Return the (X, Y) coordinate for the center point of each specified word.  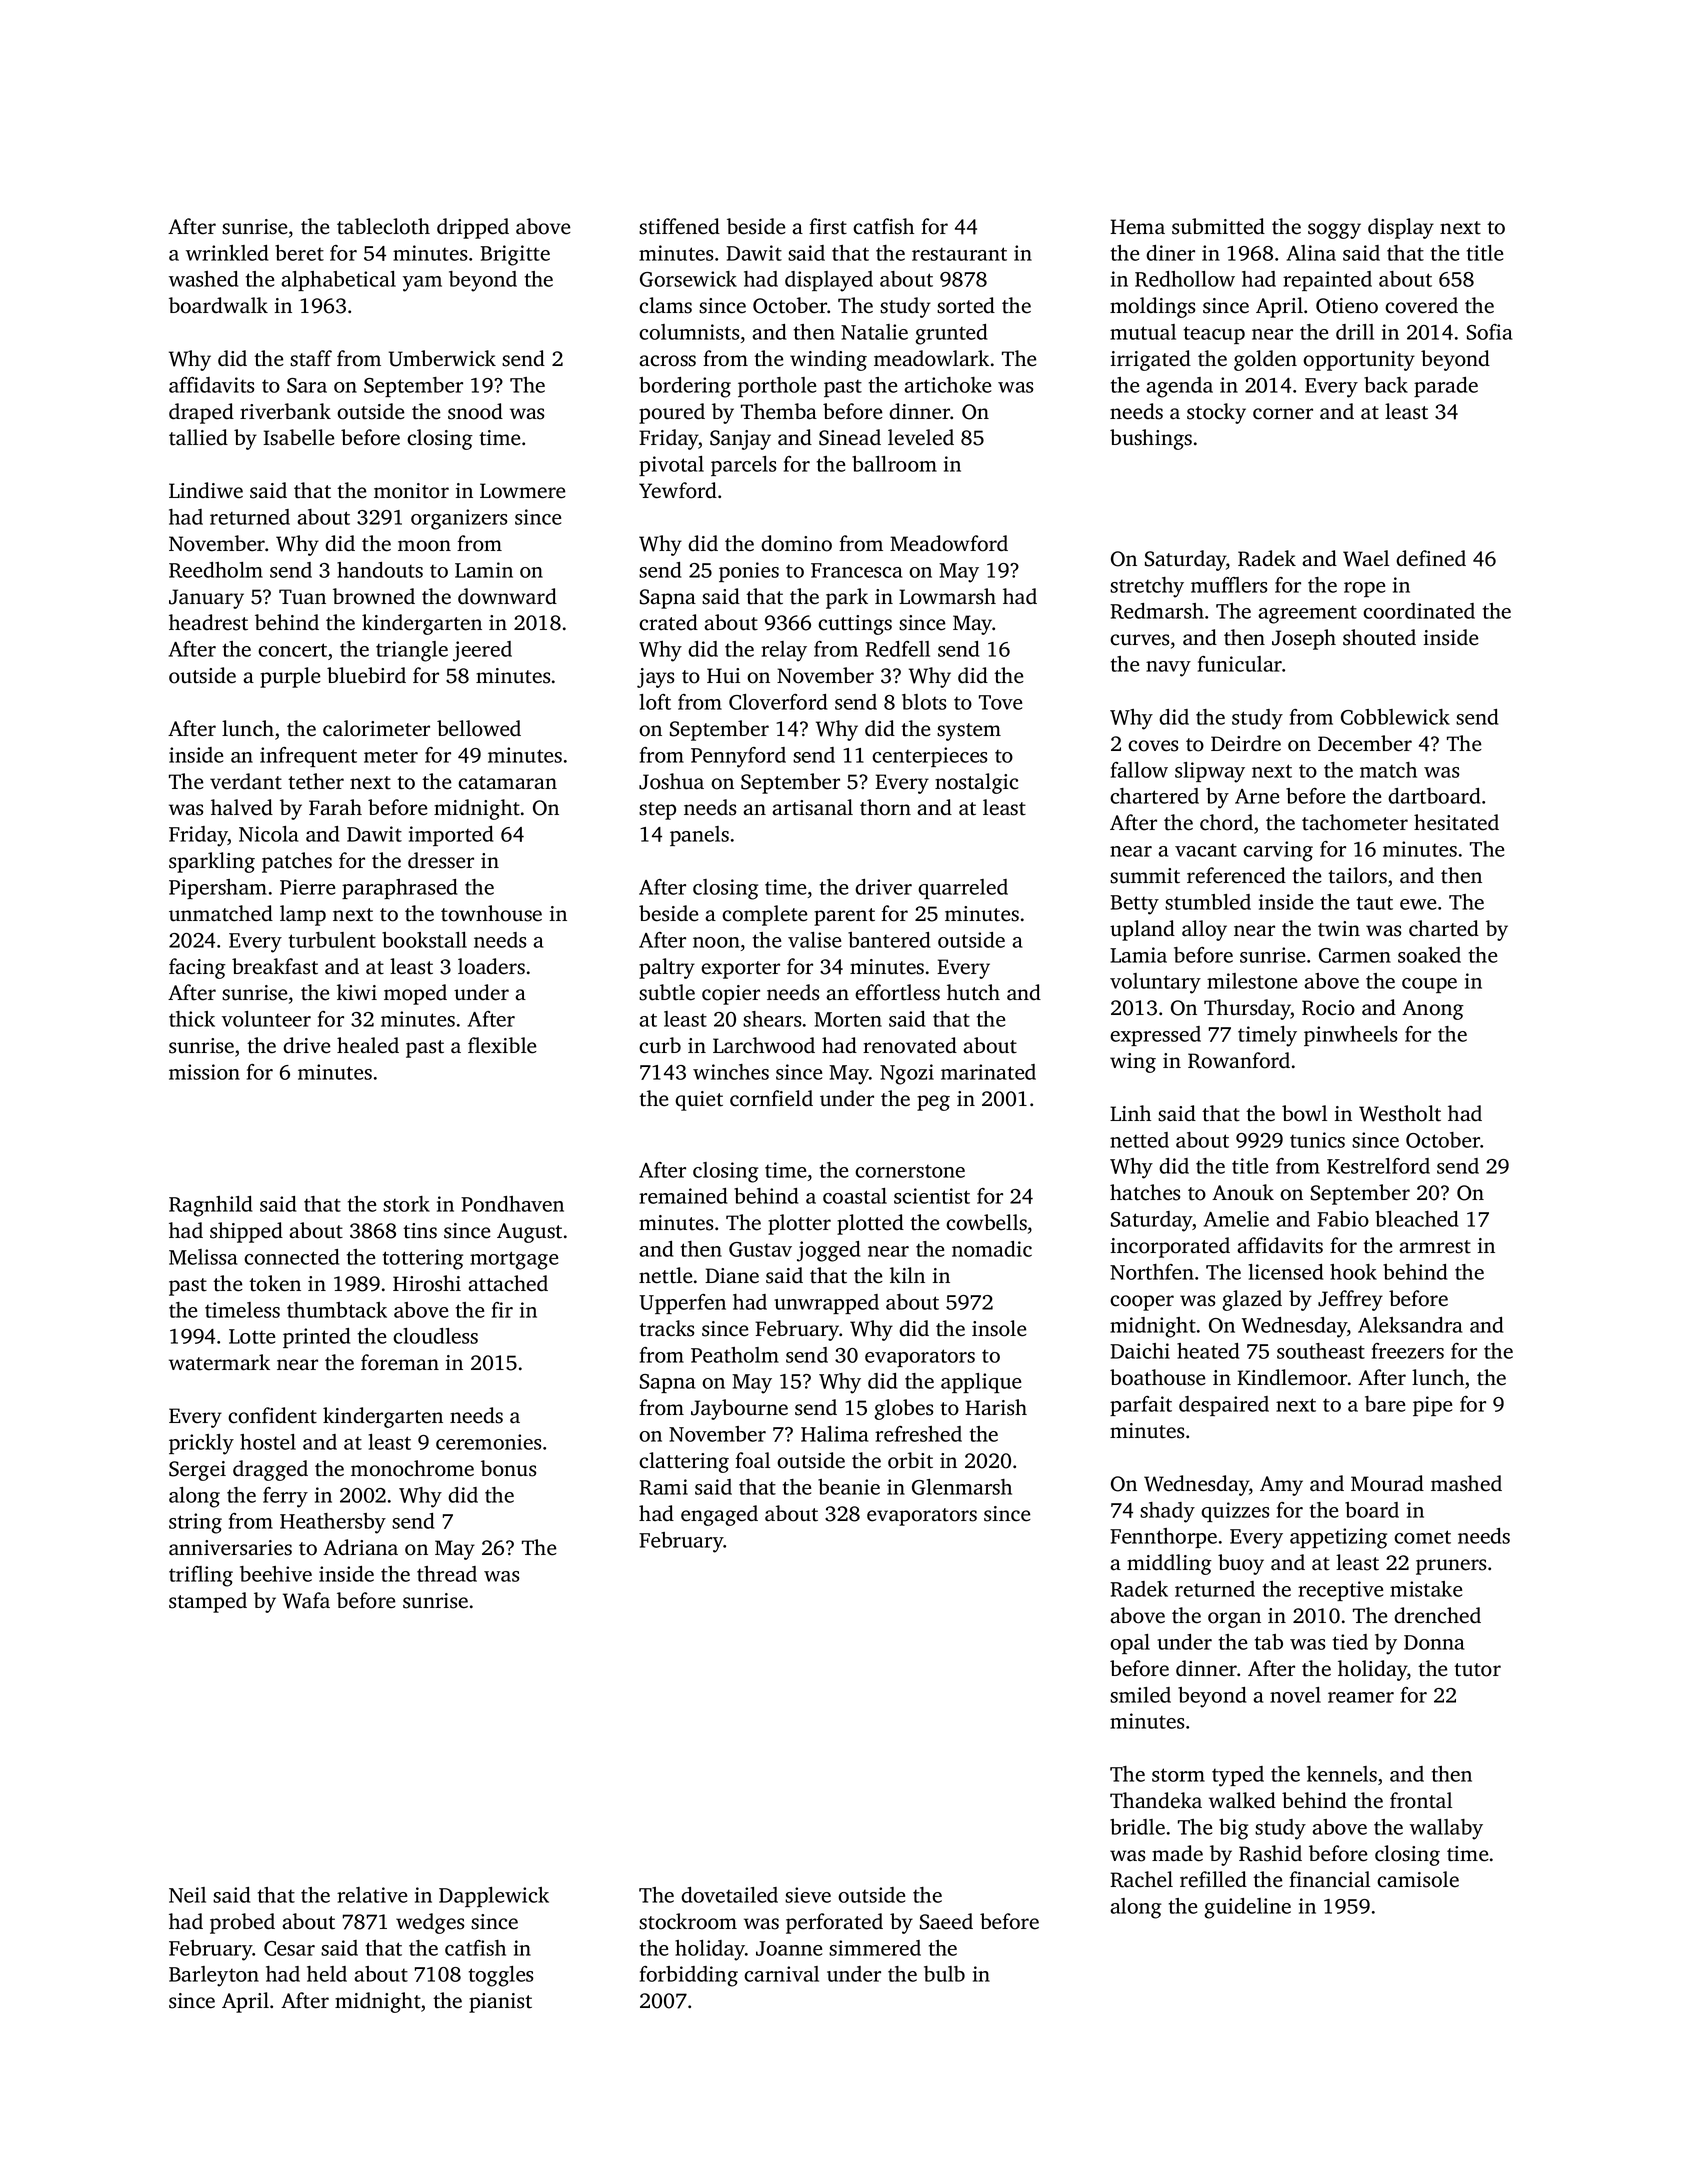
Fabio (1343, 1219)
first (828, 226)
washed (204, 279)
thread (447, 1574)
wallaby (1446, 1829)
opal (1130, 1644)
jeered (482, 651)
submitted (1218, 226)
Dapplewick (494, 1897)
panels (699, 836)
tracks (666, 1328)
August (529, 1233)
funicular (1240, 664)
